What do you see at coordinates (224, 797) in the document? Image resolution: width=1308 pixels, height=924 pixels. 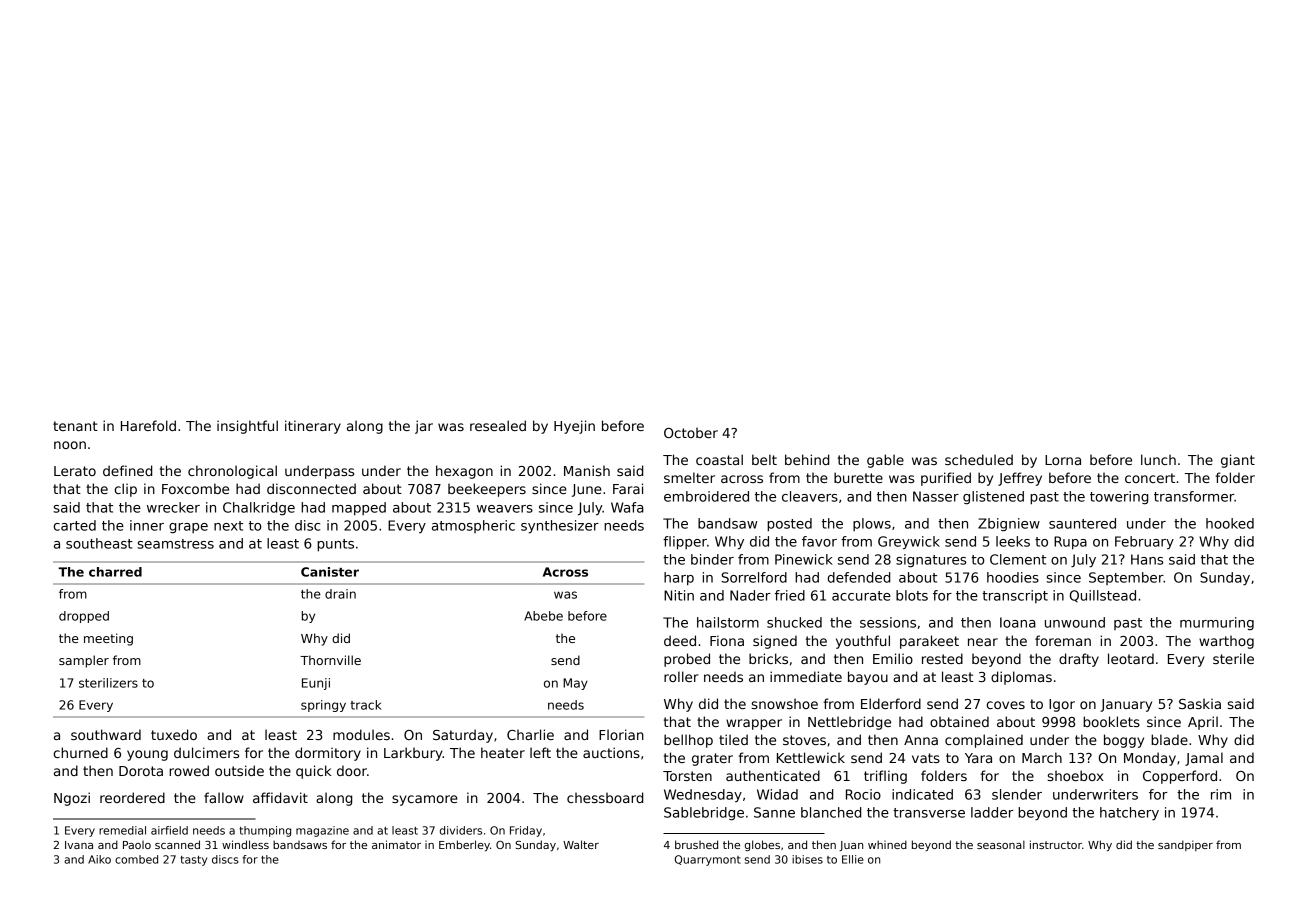 I see `fallow` at bounding box center [224, 797].
